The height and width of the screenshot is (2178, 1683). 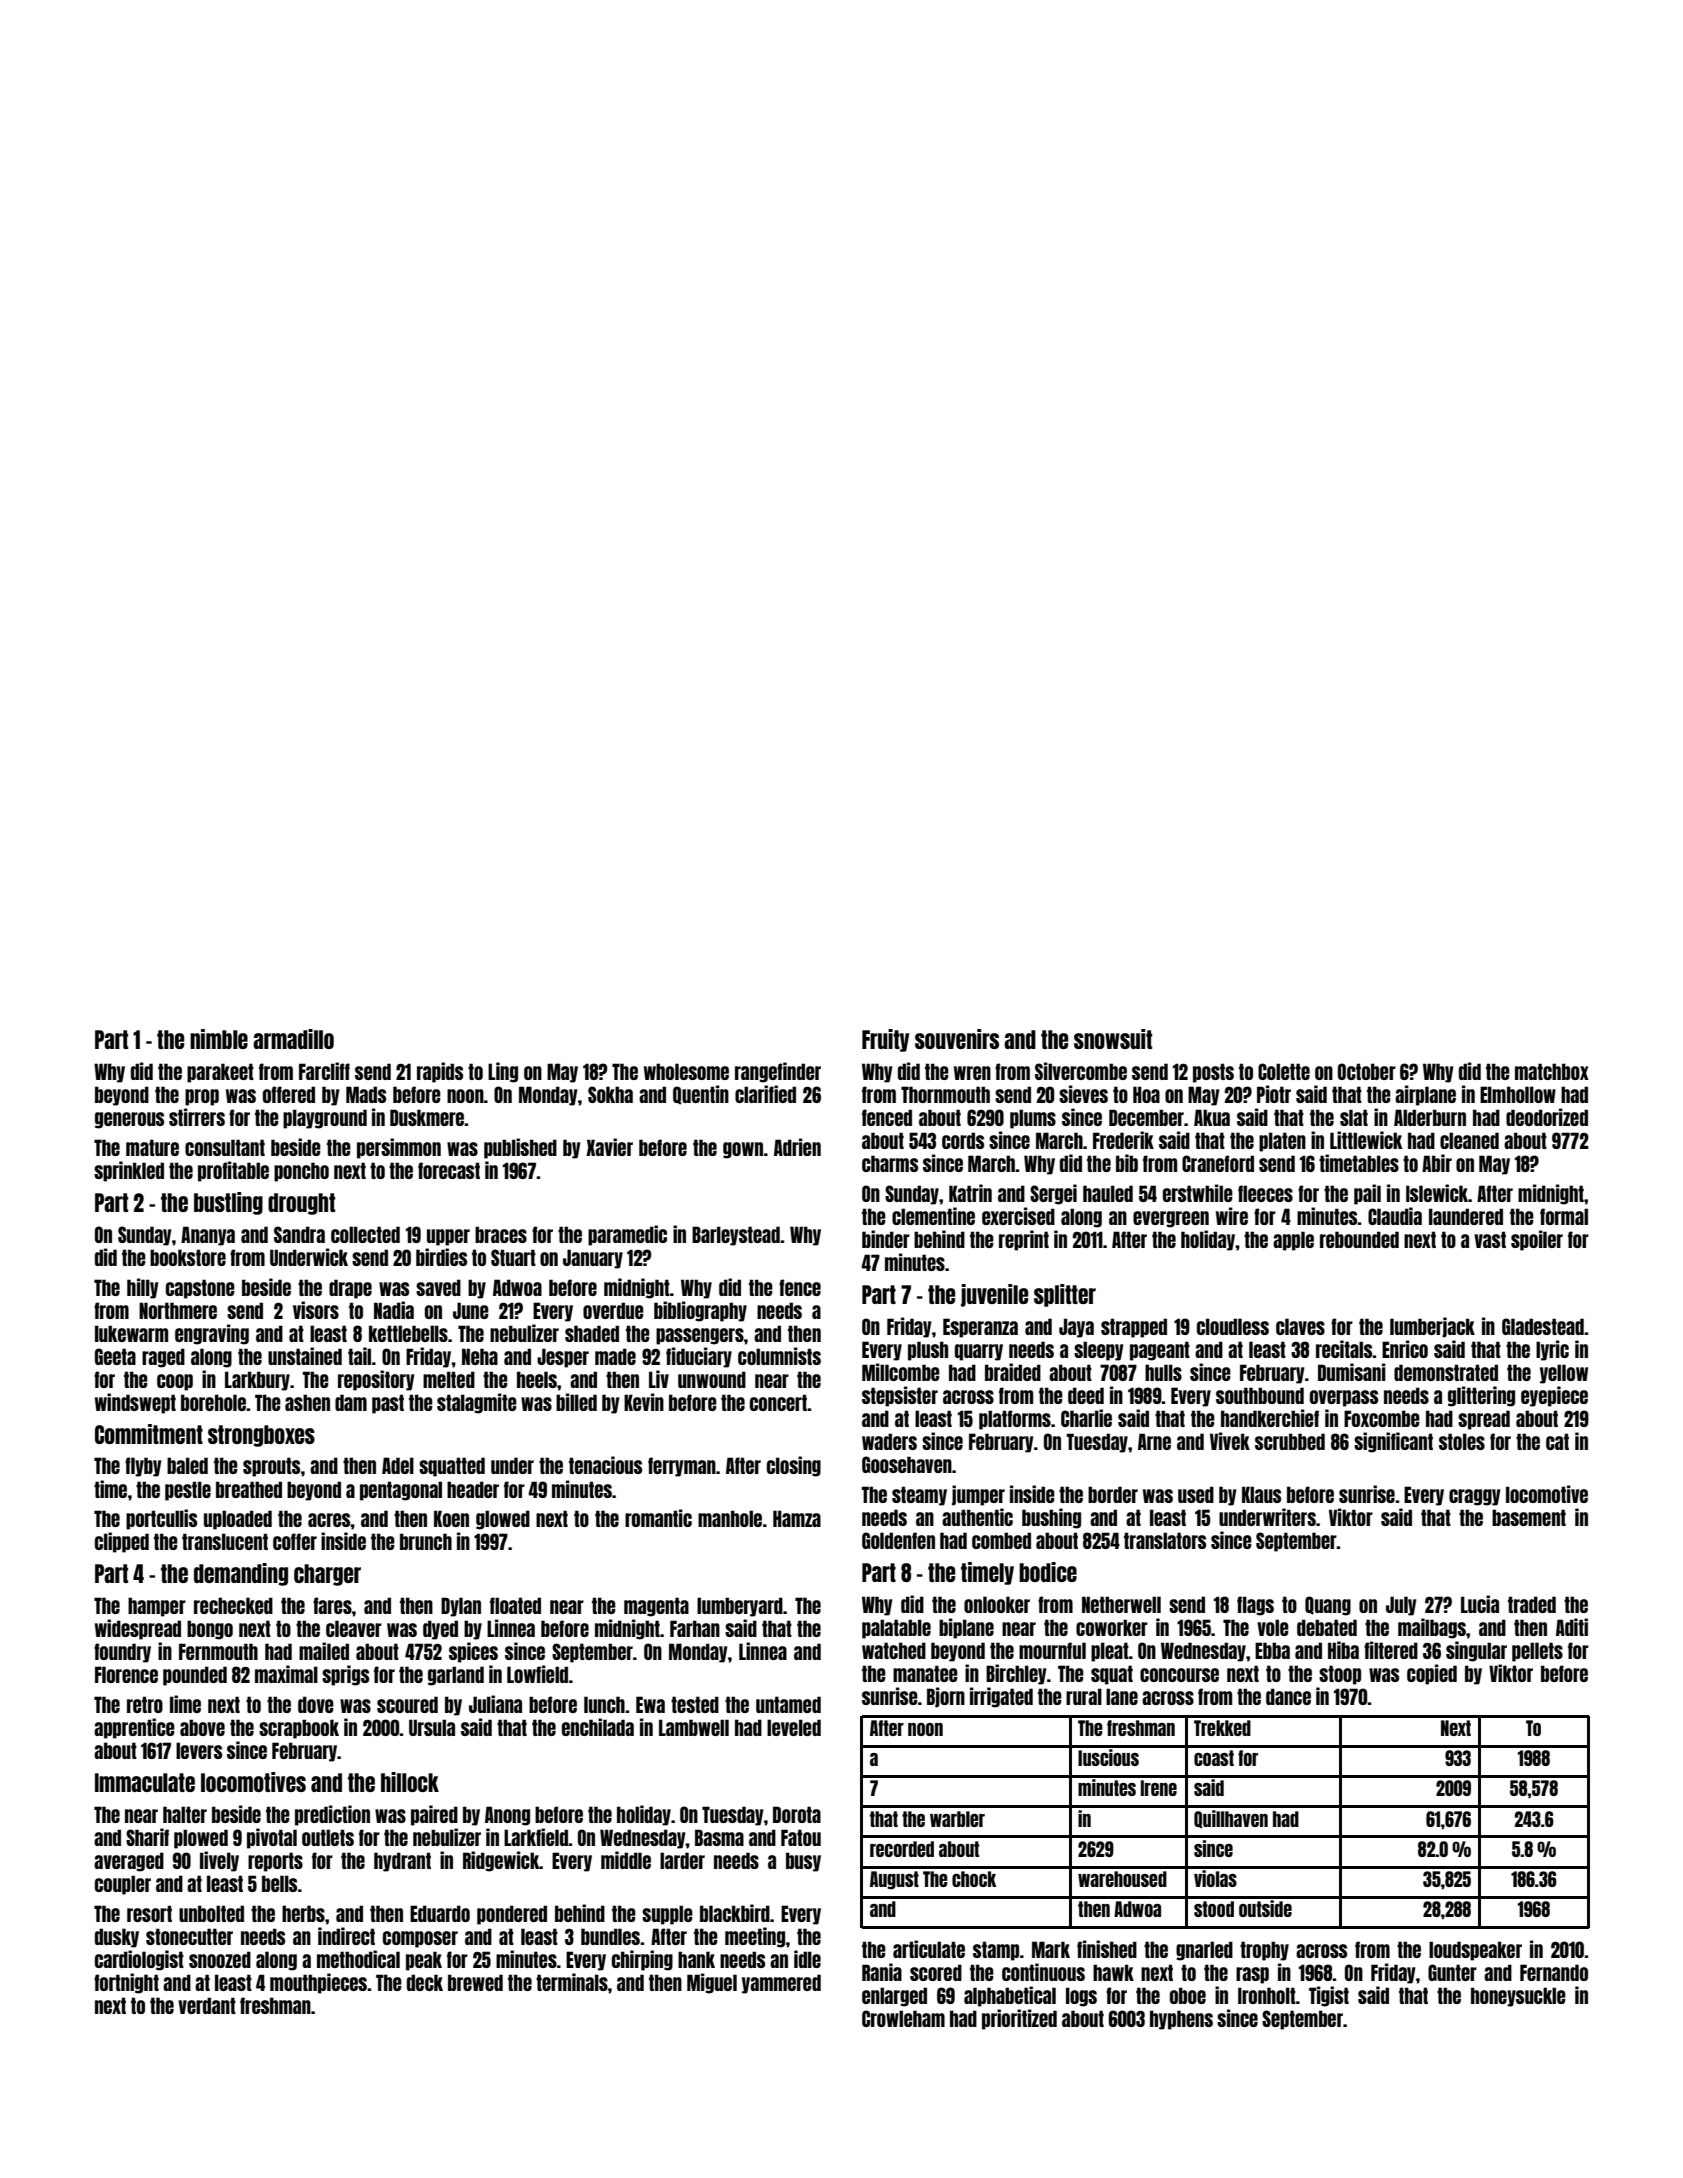 What do you see at coordinates (598, 1727) in the screenshot?
I see `enchilada` at bounding box center [598, 1727].
